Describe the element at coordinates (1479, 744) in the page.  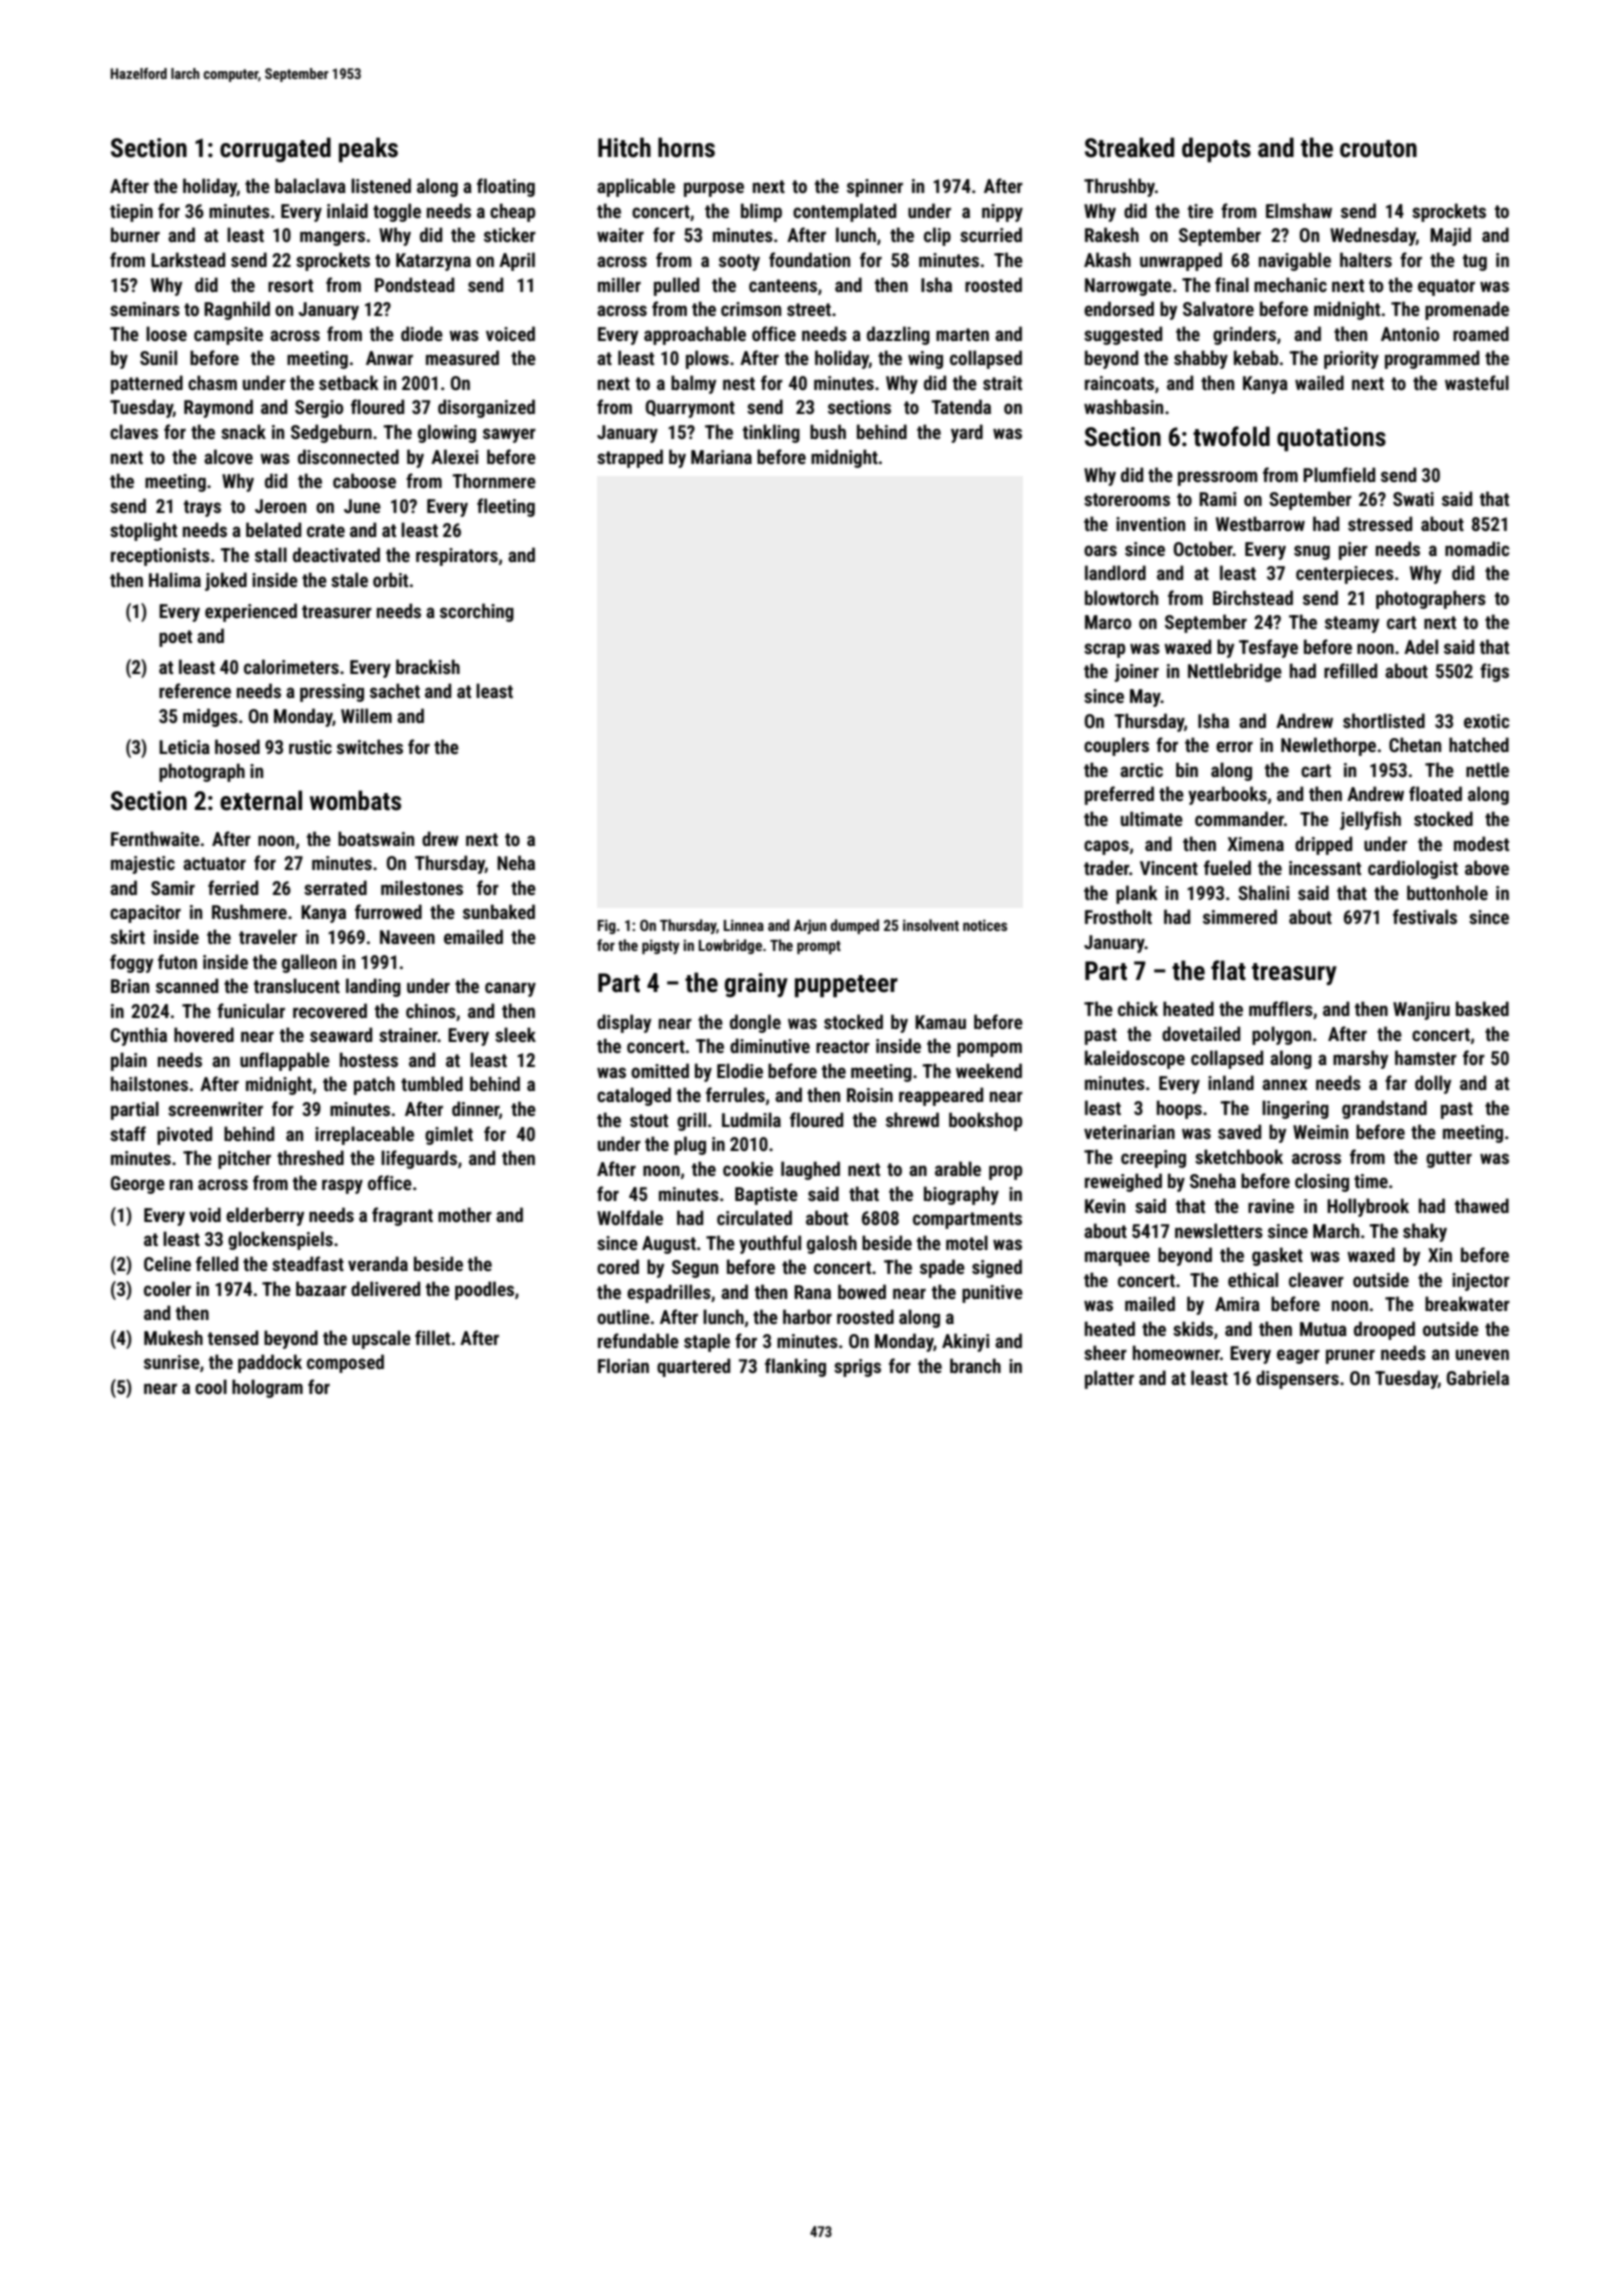
I see `hatched` at that location.
